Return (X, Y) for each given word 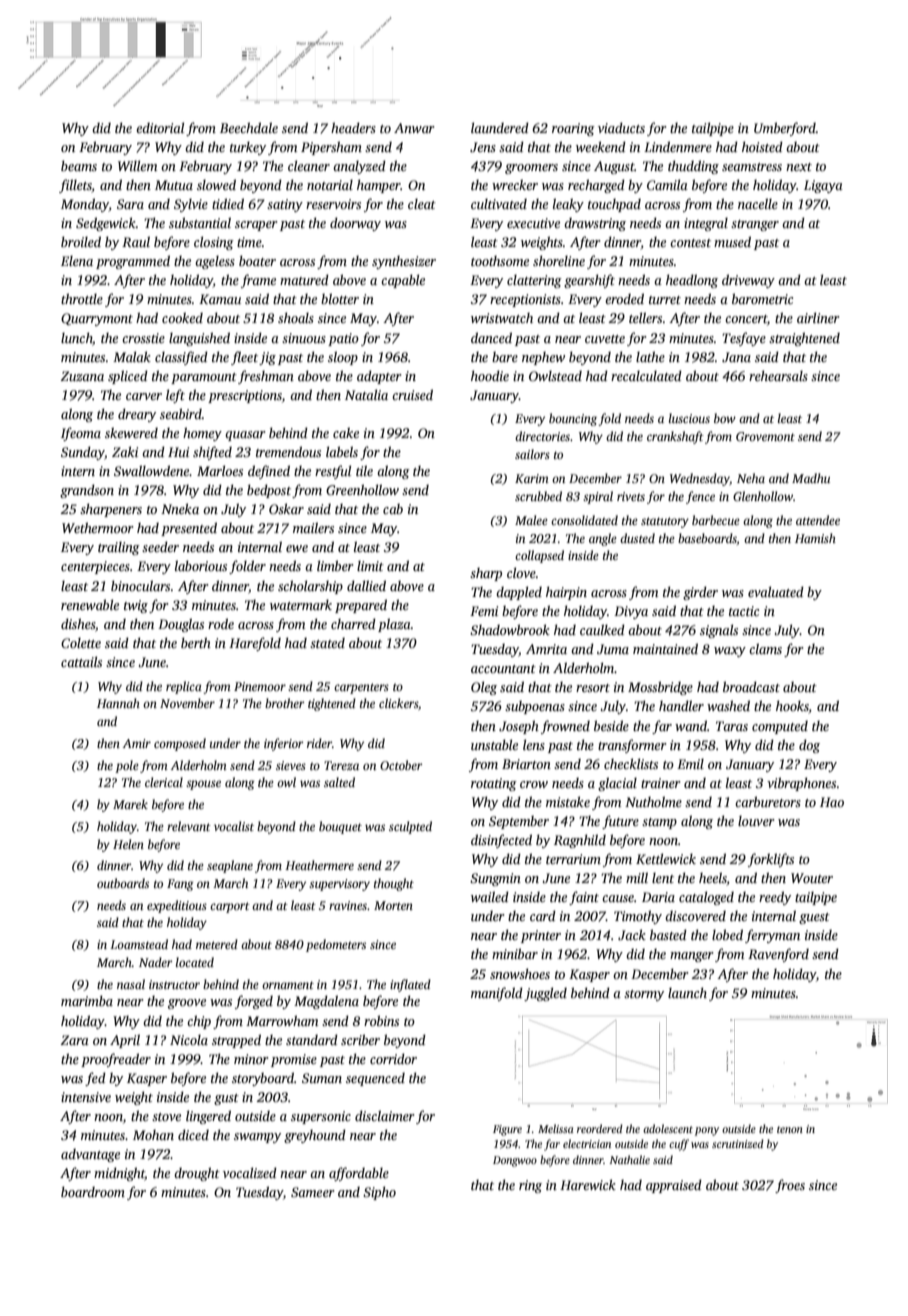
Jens (483, 147)
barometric (762, 298)
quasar (245, 436)
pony (707, 1131)
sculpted (410, 827)
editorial (160, 127)
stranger (755, 225)
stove (166, 1117)
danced (491, 337)
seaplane (230, 866)
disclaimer (385, 1115)
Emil (690, 764)
